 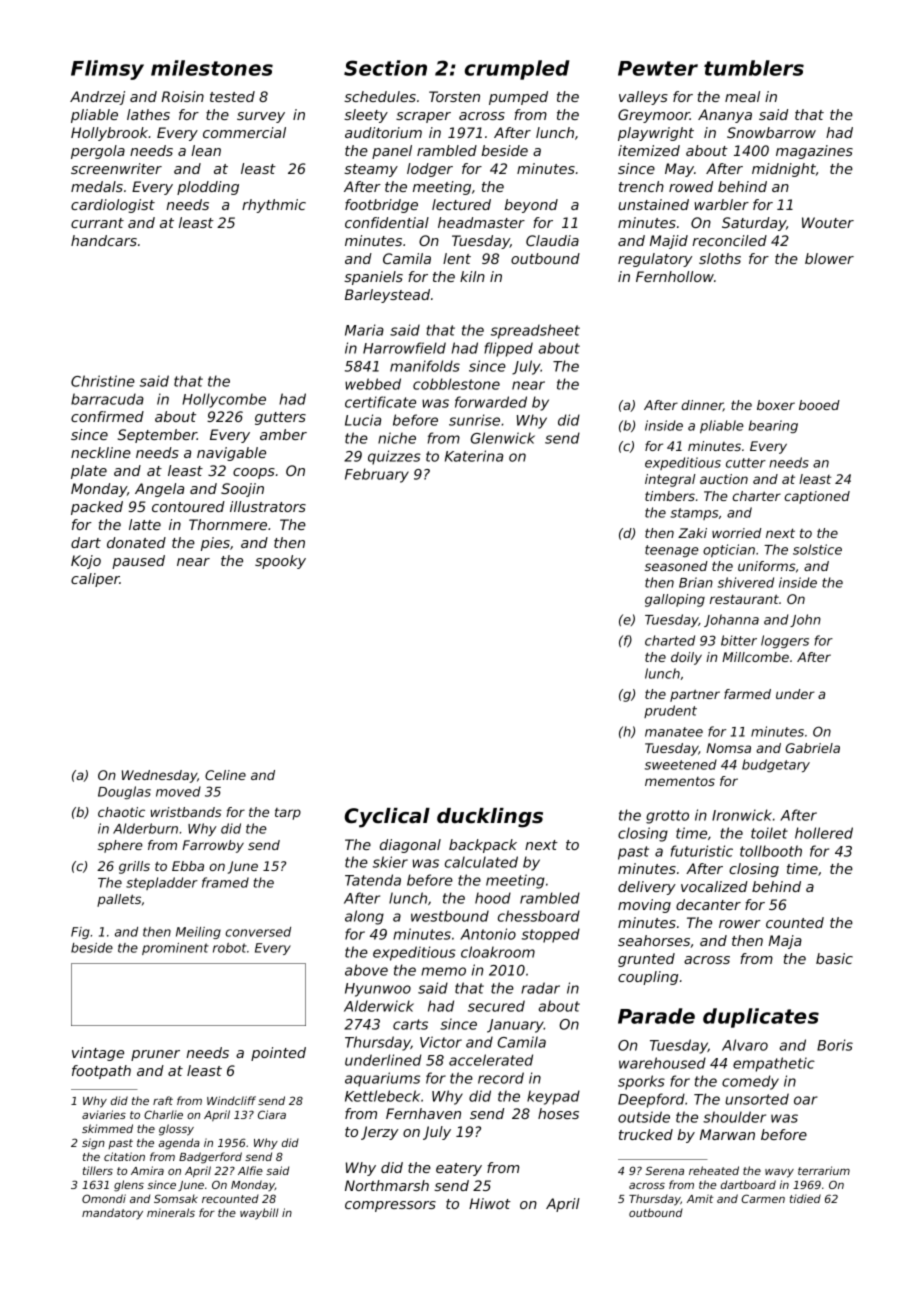 I want to click on footpath, so click(x=101, y=1072).
